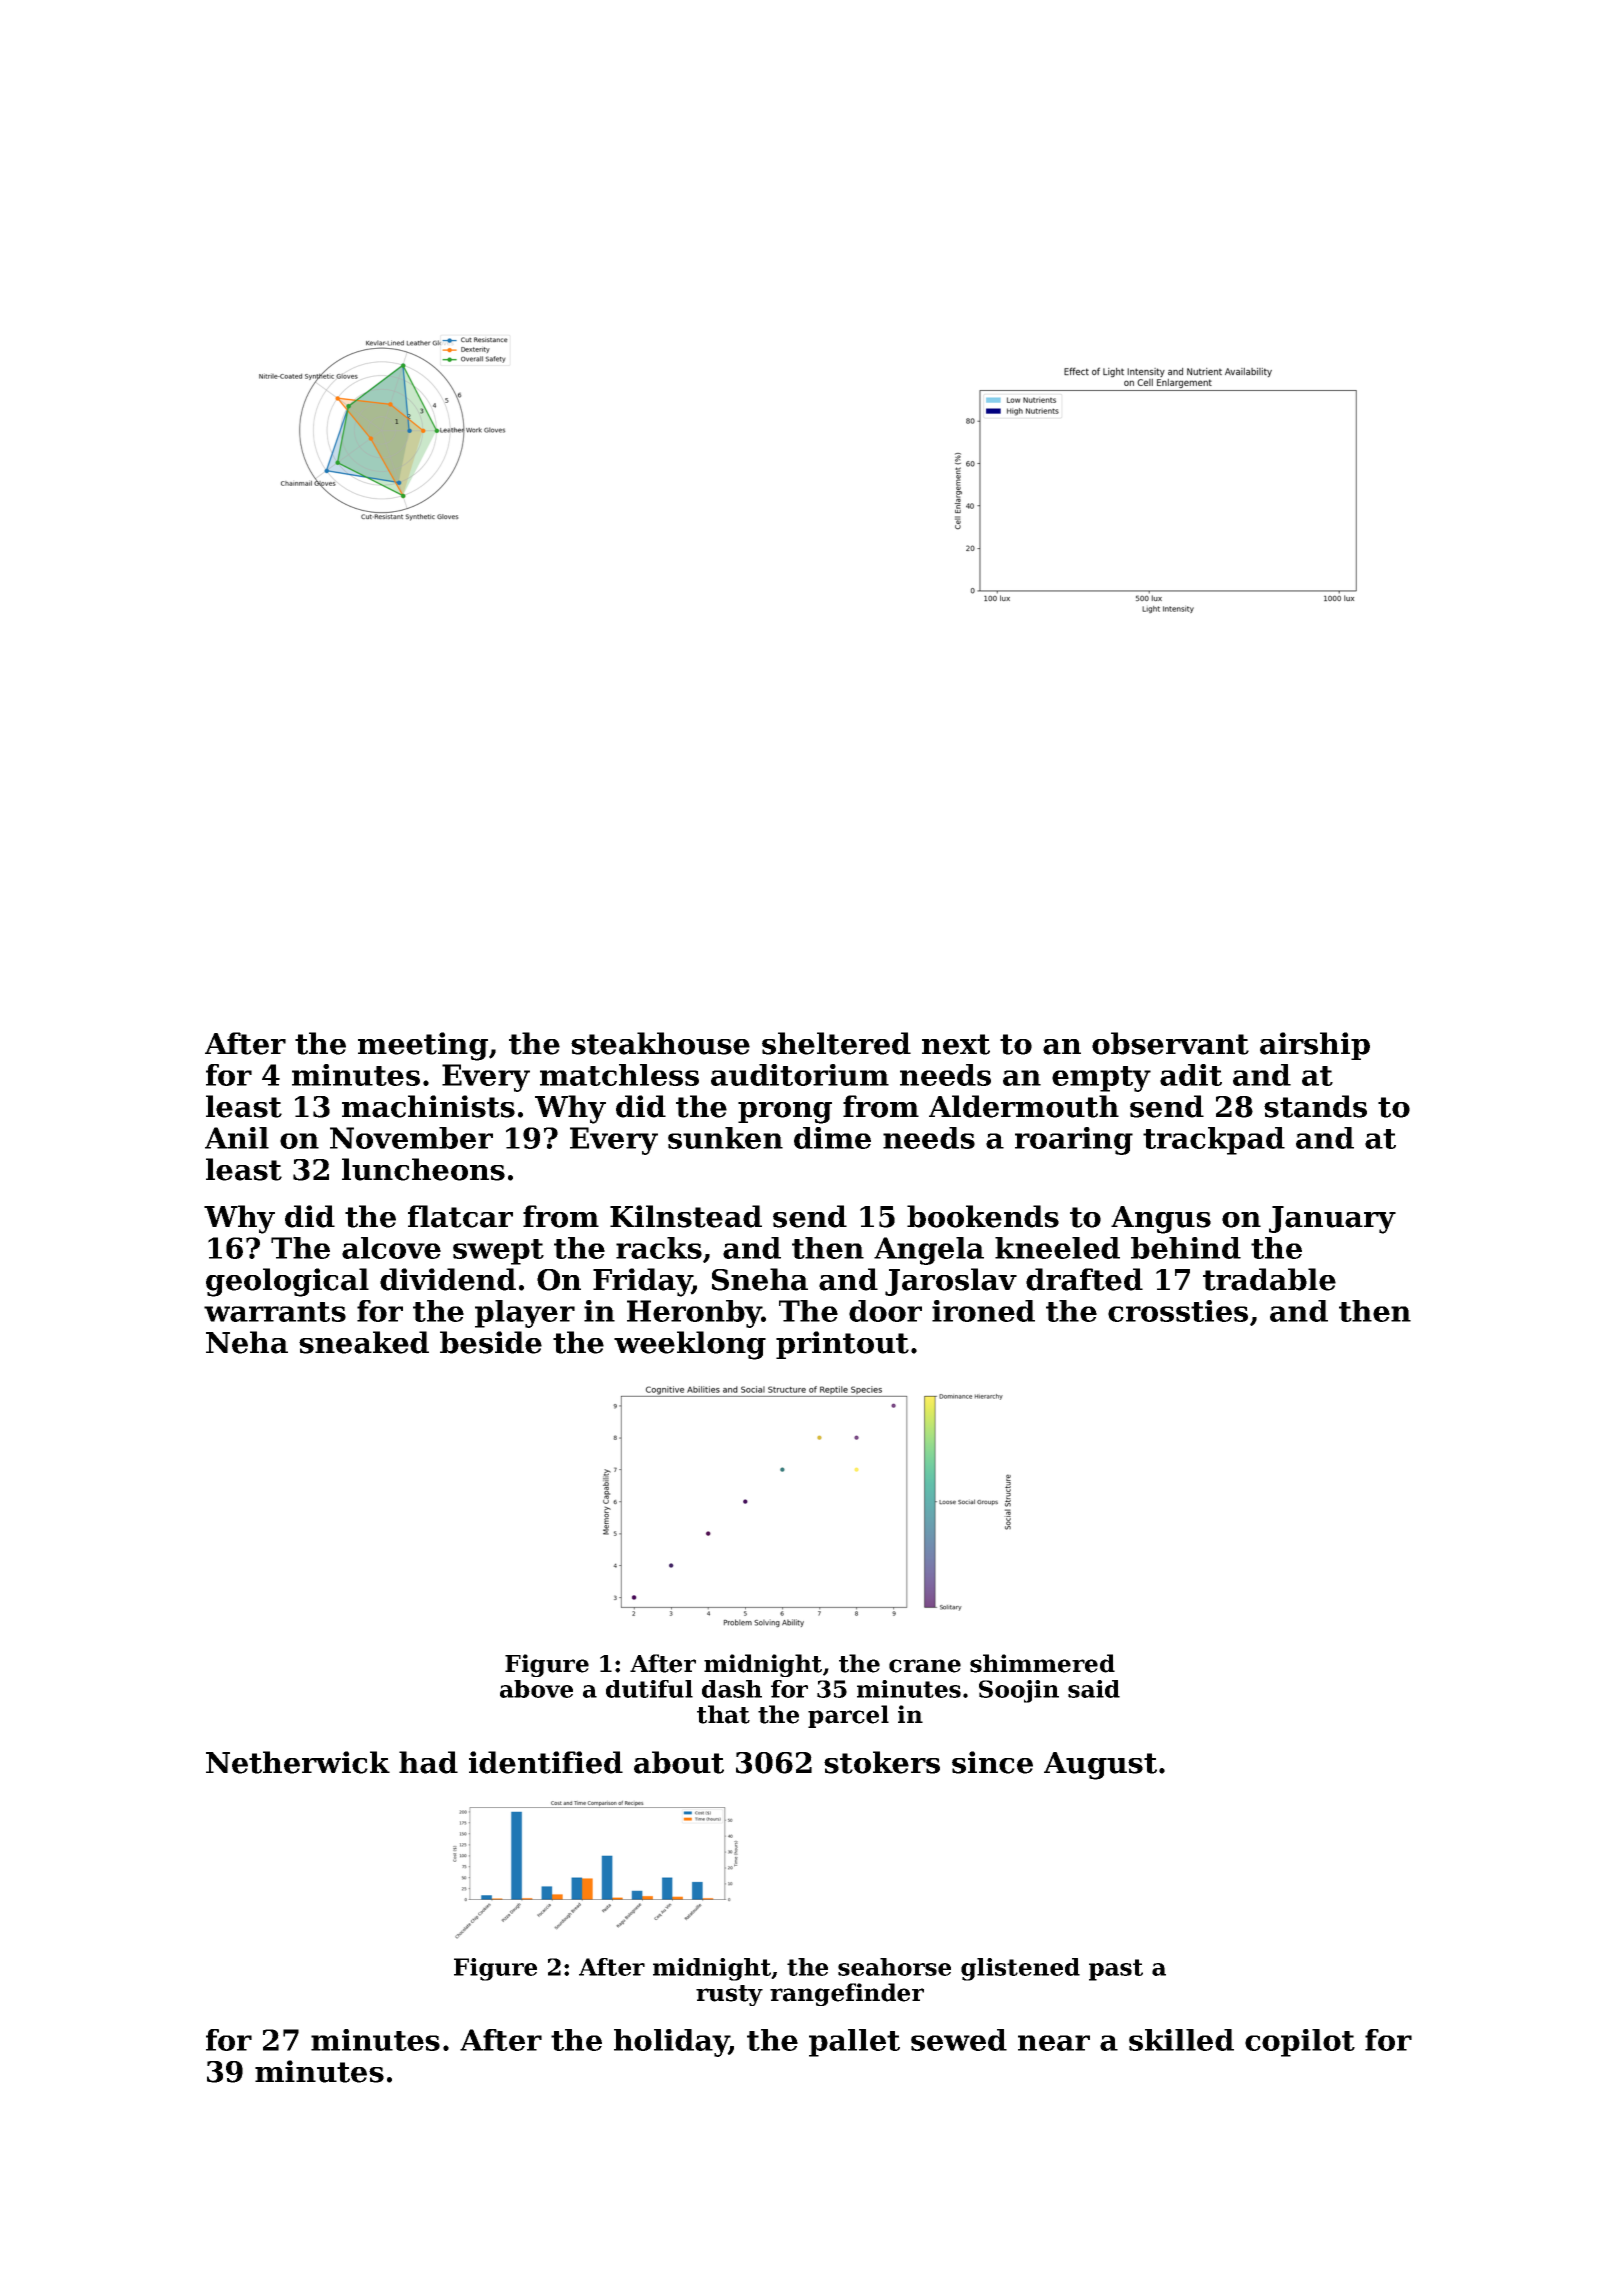 This screenshot has height=2292, width=1620. Describe the element at coordinates (364, 1342) in the screenshot. I see `sneaked` at that location.
